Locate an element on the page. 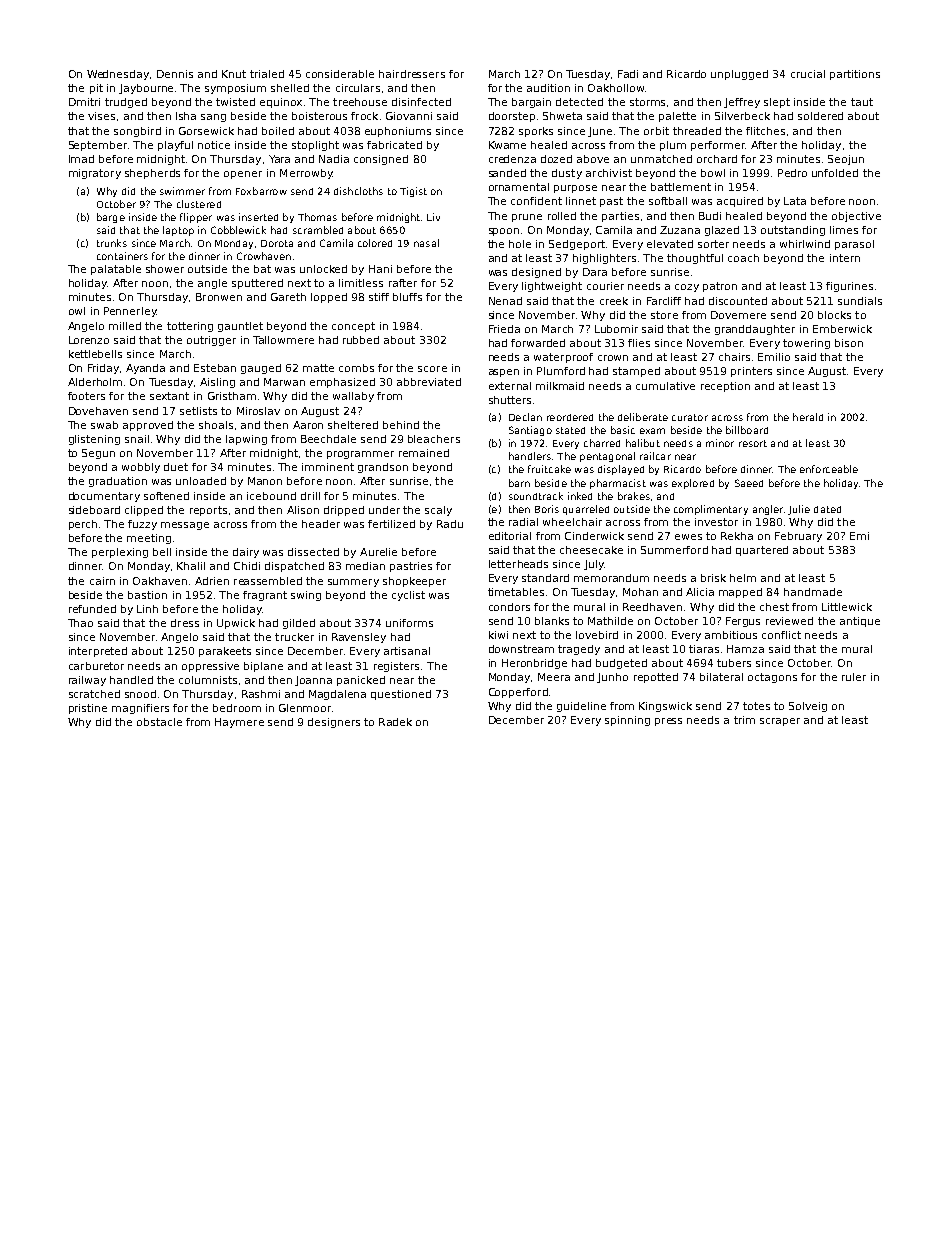  pristine is located at coordinates (88, 709).
